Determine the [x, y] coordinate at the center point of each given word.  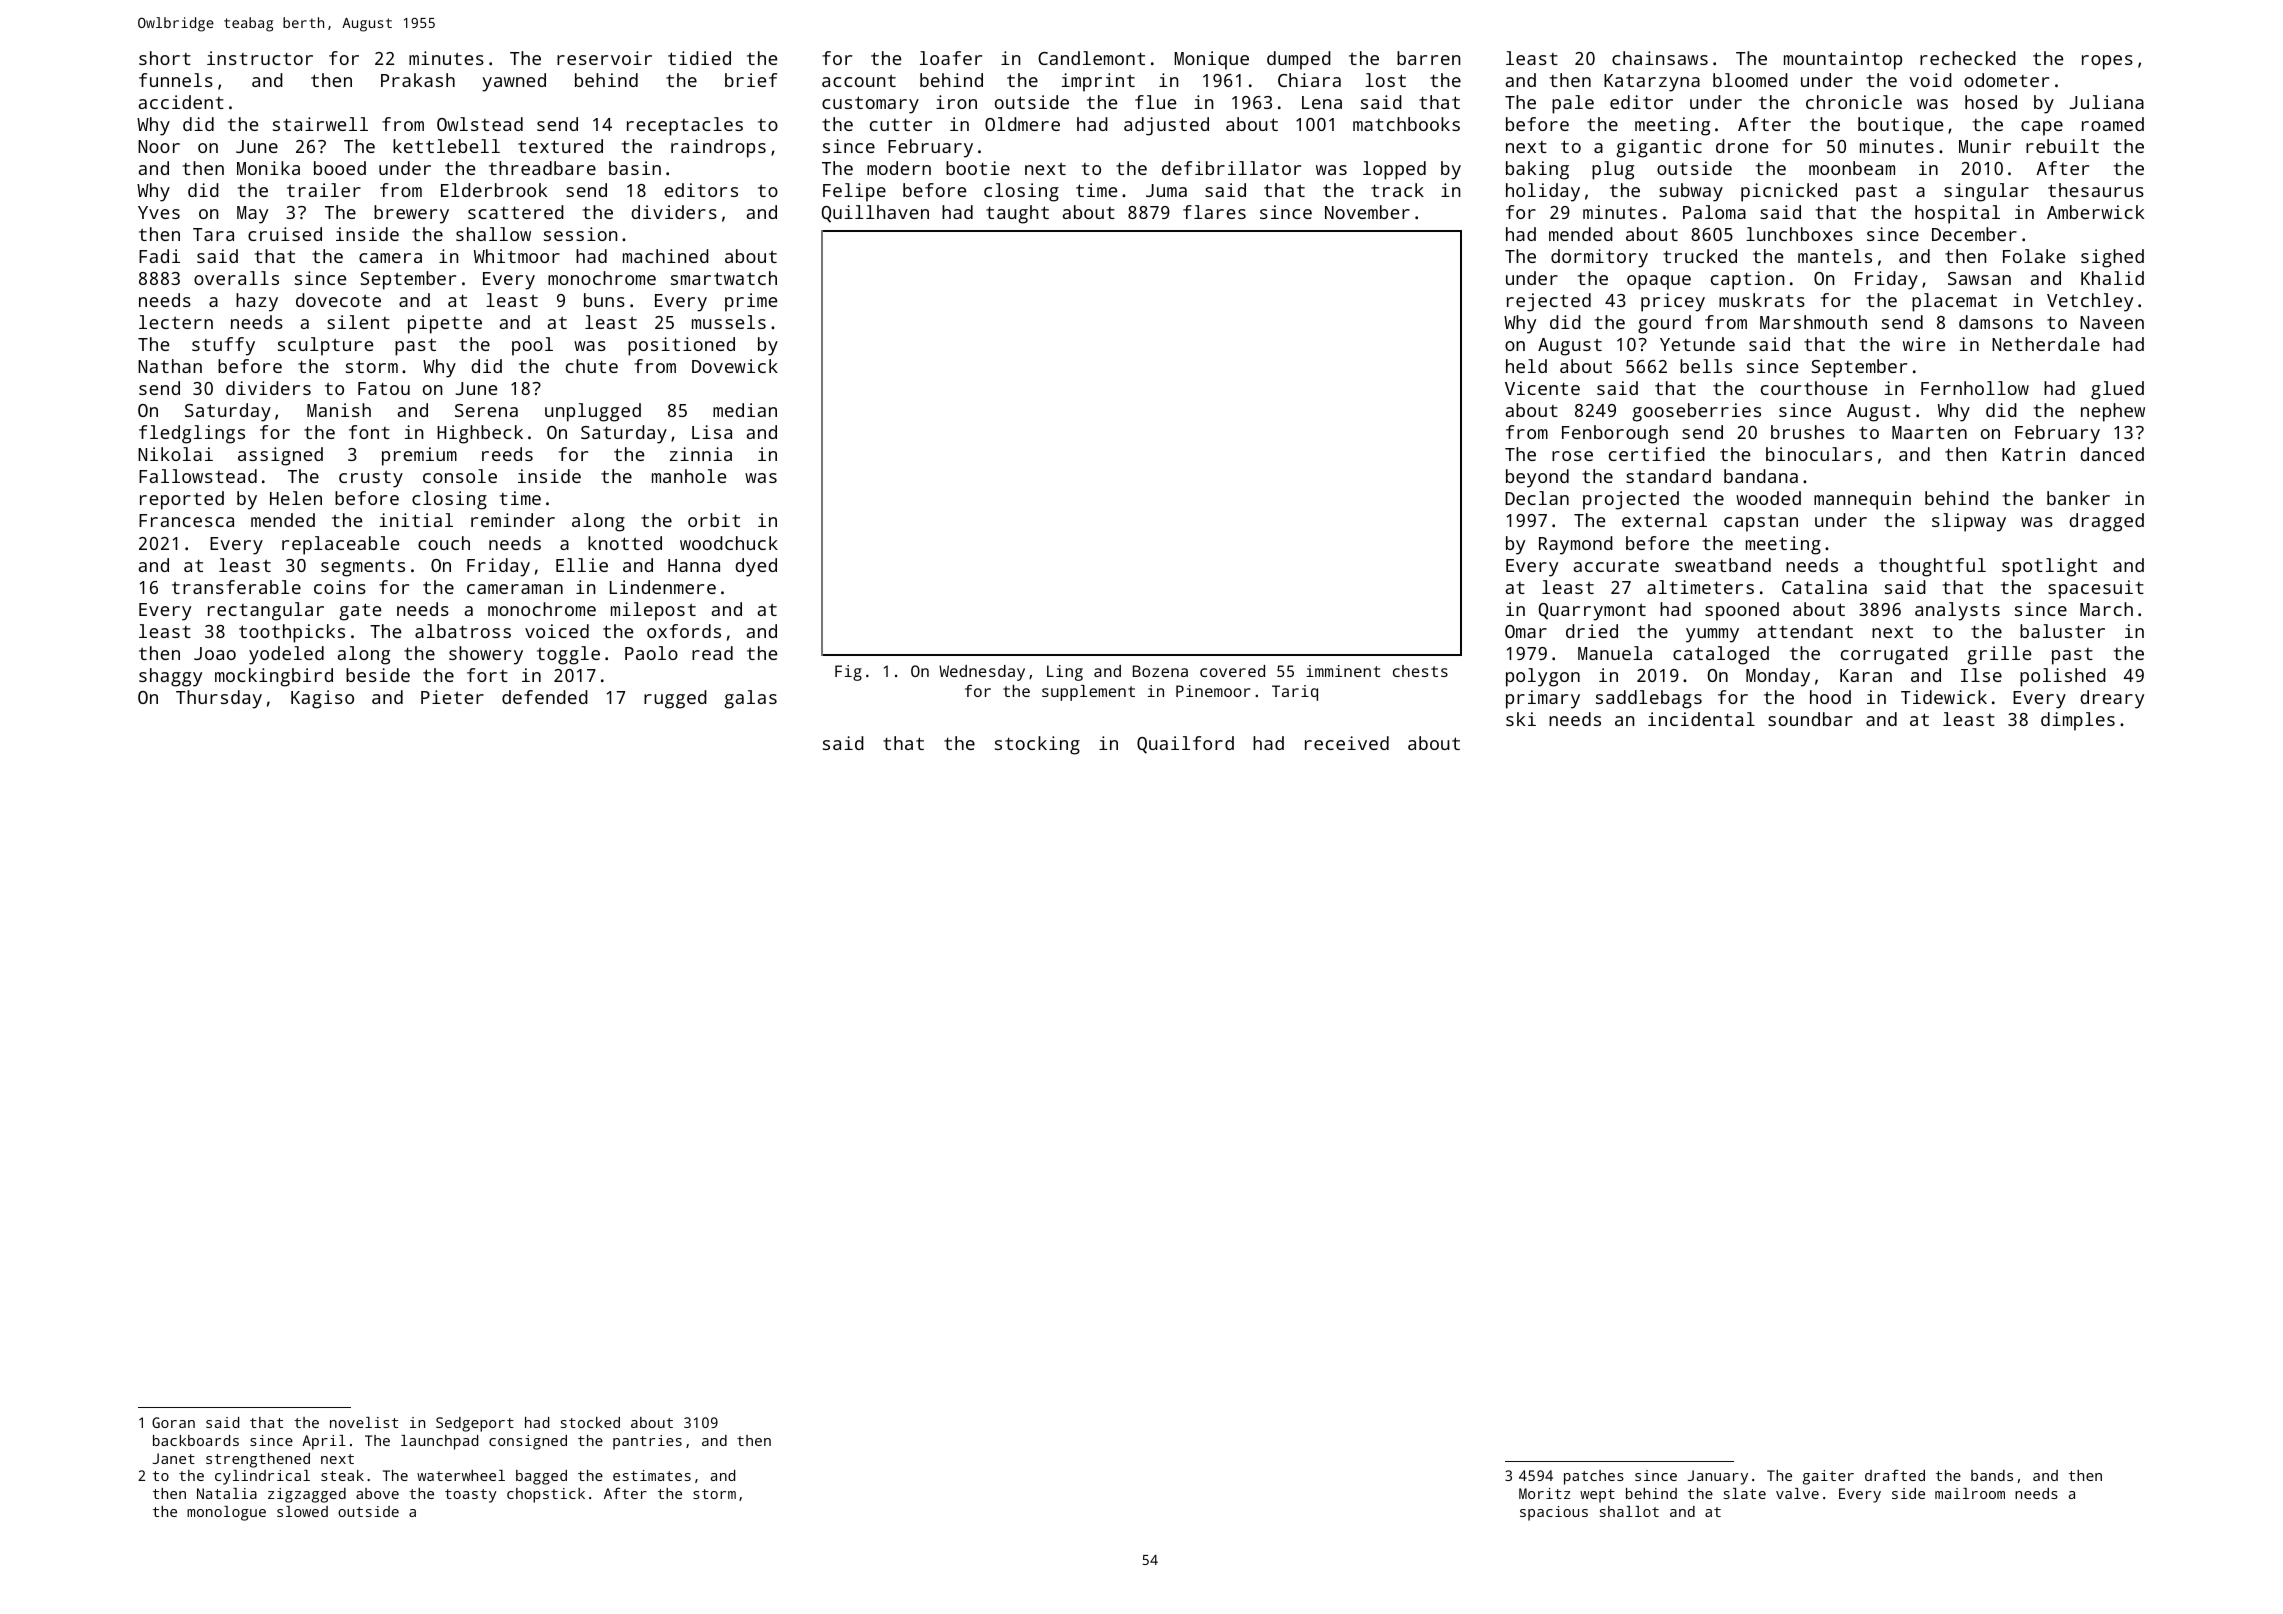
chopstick [546, 1495]
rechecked [1968, 58]
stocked [590, 1422]
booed [340, 168]
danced [2112, 454]
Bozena [1160, 671]
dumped [1299, 60]
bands [1992, 1475]
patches [1594, 1477]
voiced [557, 631]
